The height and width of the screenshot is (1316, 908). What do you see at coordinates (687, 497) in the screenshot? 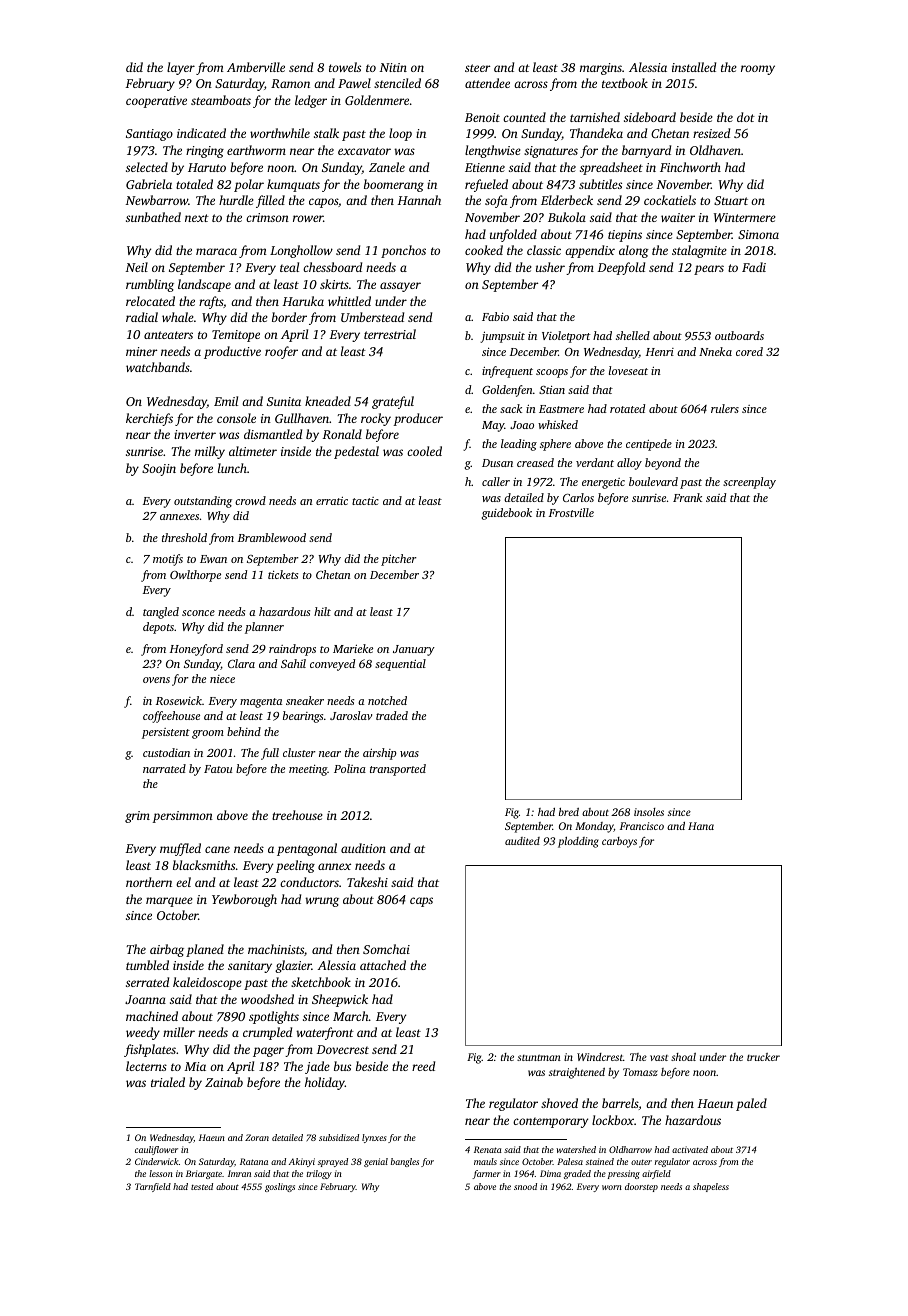
I see `Frank` at bounding box center [687, 497].
